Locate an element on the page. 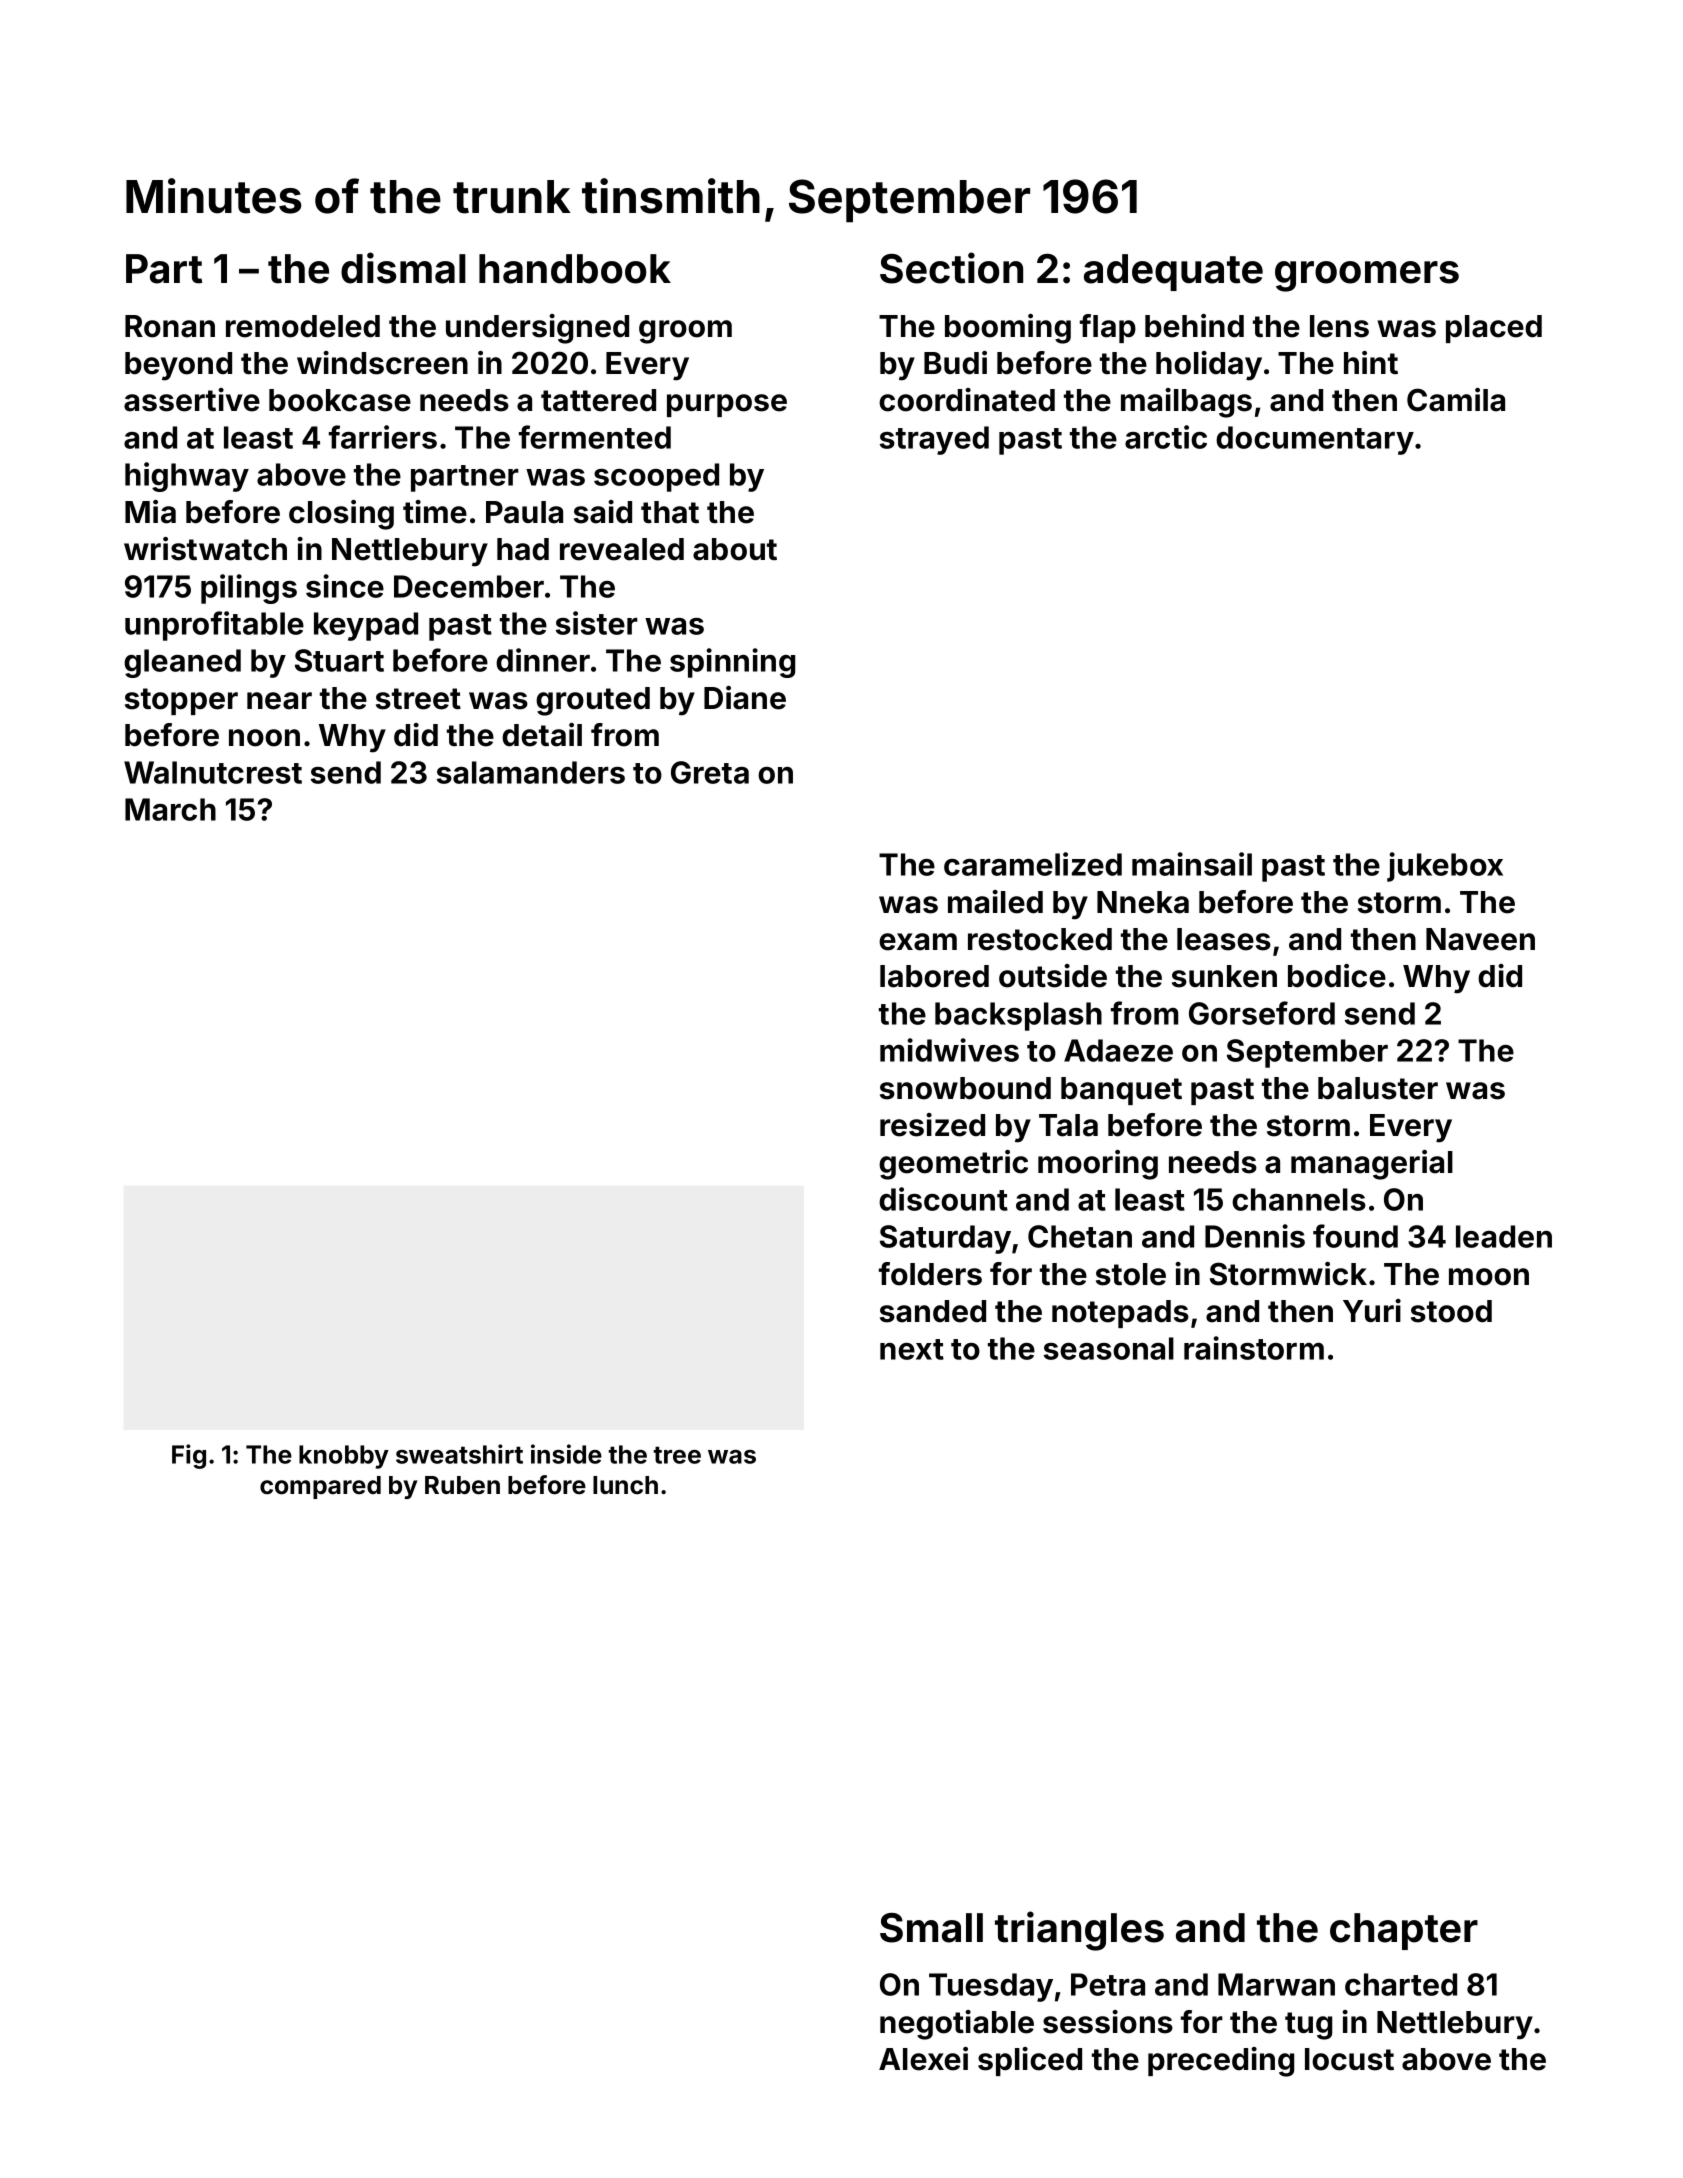 Image resolution: width=1683 pixels, height=2178 pixels. Alexei is located at coordinates (923, 2059).
